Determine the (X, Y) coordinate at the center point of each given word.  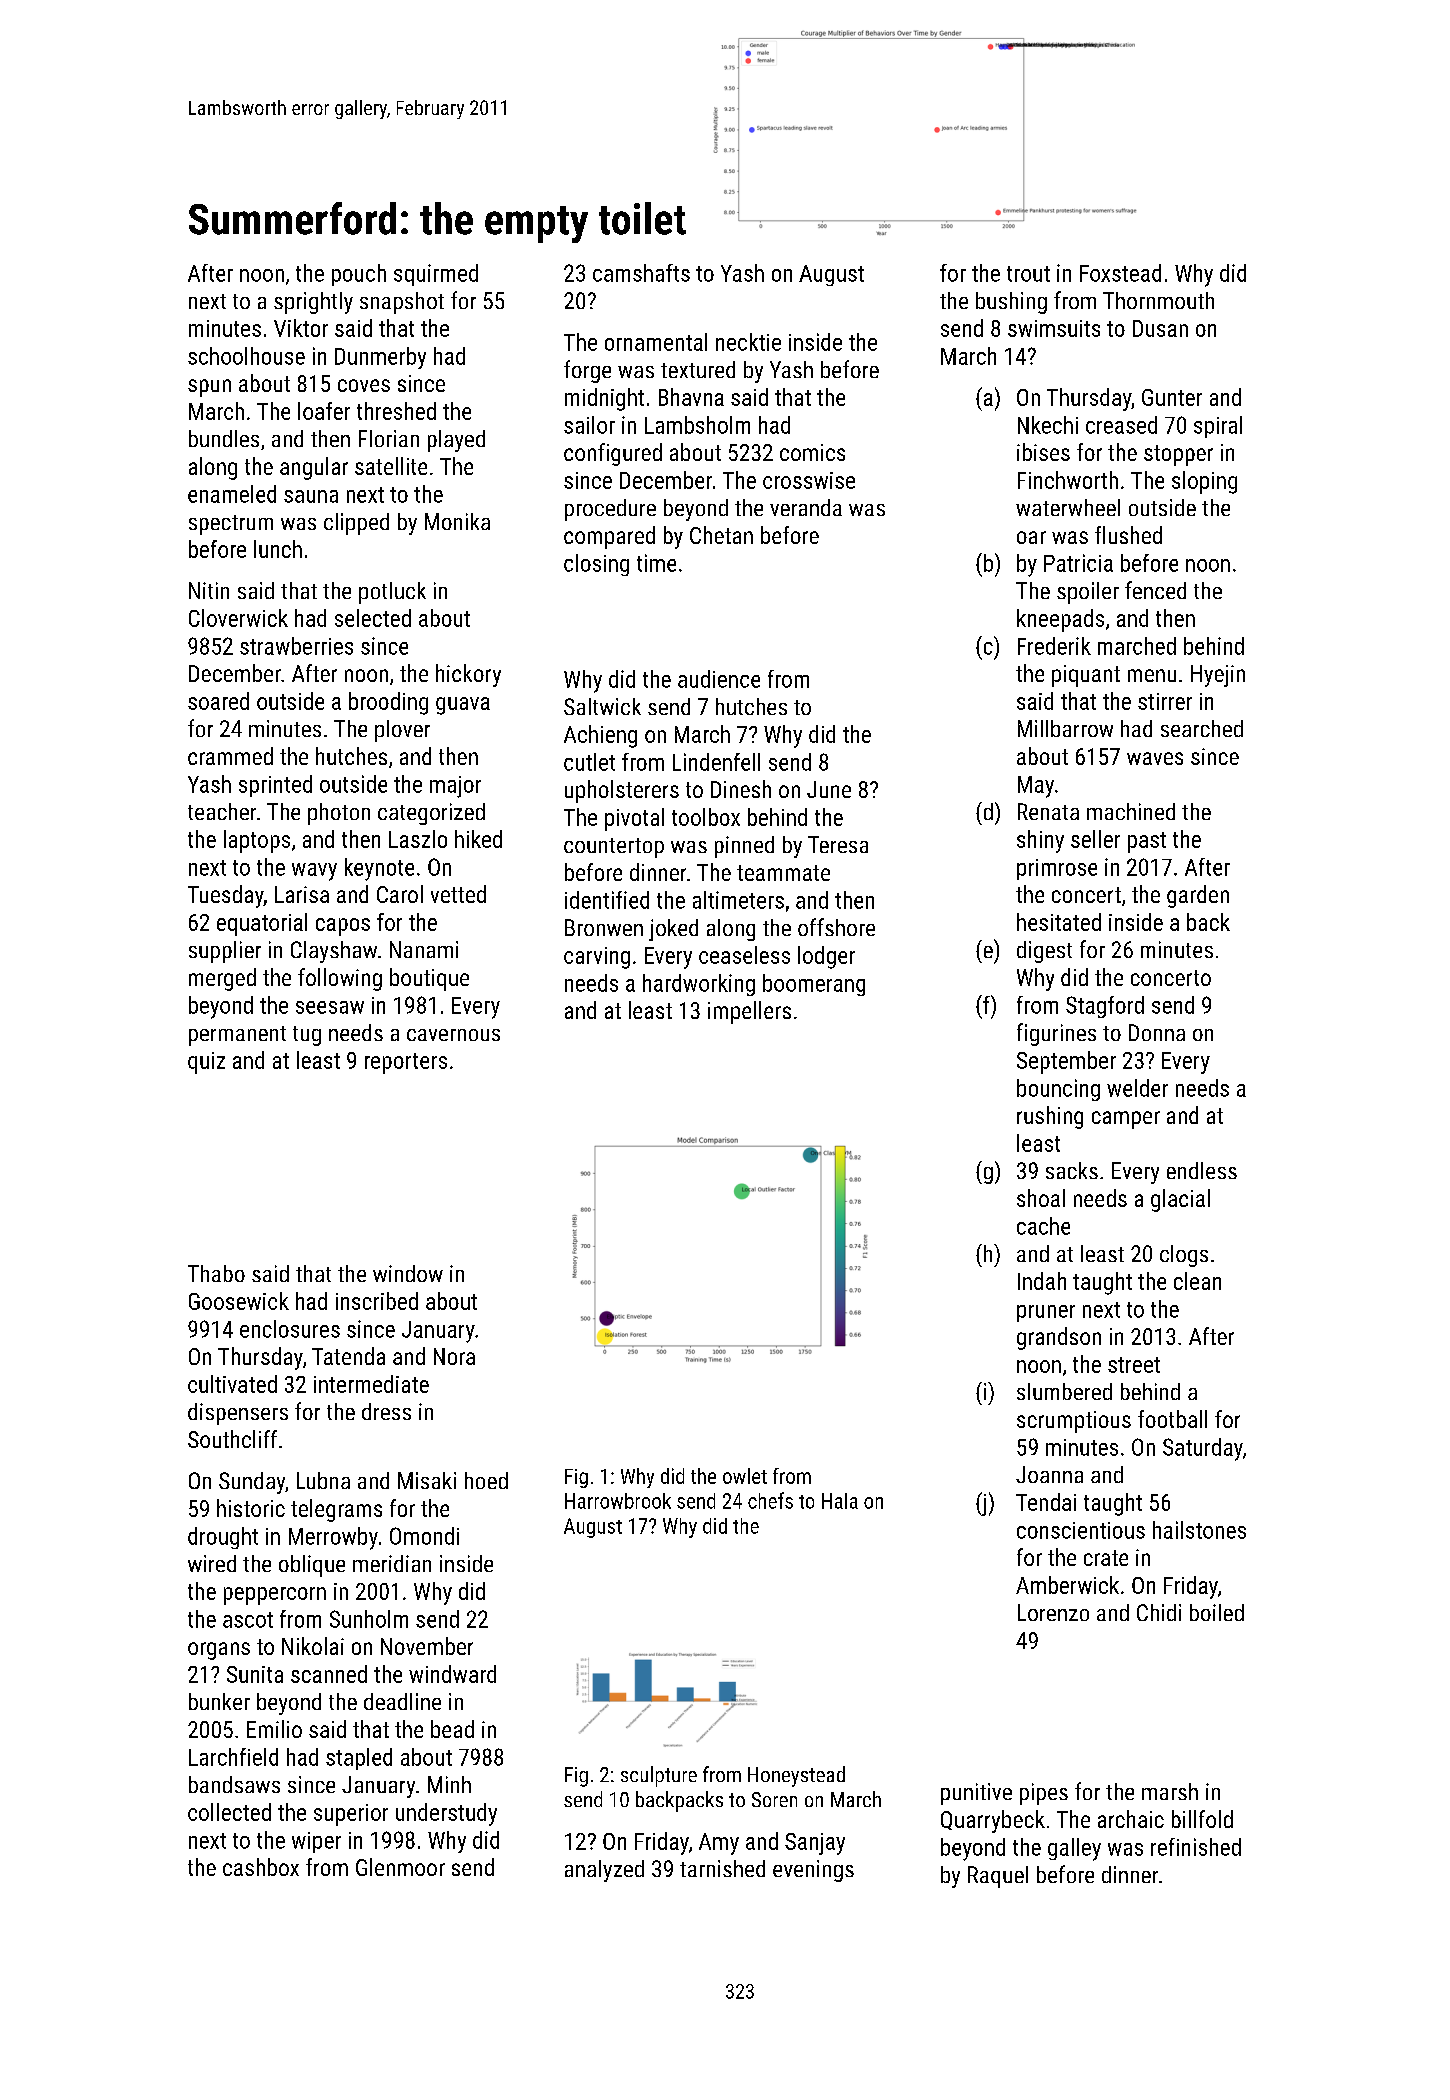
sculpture (659, 1776)
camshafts (641, 273)
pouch (359, 275)
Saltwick (602, 706)
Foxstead (1120, 273)
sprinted (275, 786)
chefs (770, 1500)
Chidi (1159, 1612)
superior (351, 1815)
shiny (1040, 841)
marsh (1170, 1791)
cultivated (232, 1384)
